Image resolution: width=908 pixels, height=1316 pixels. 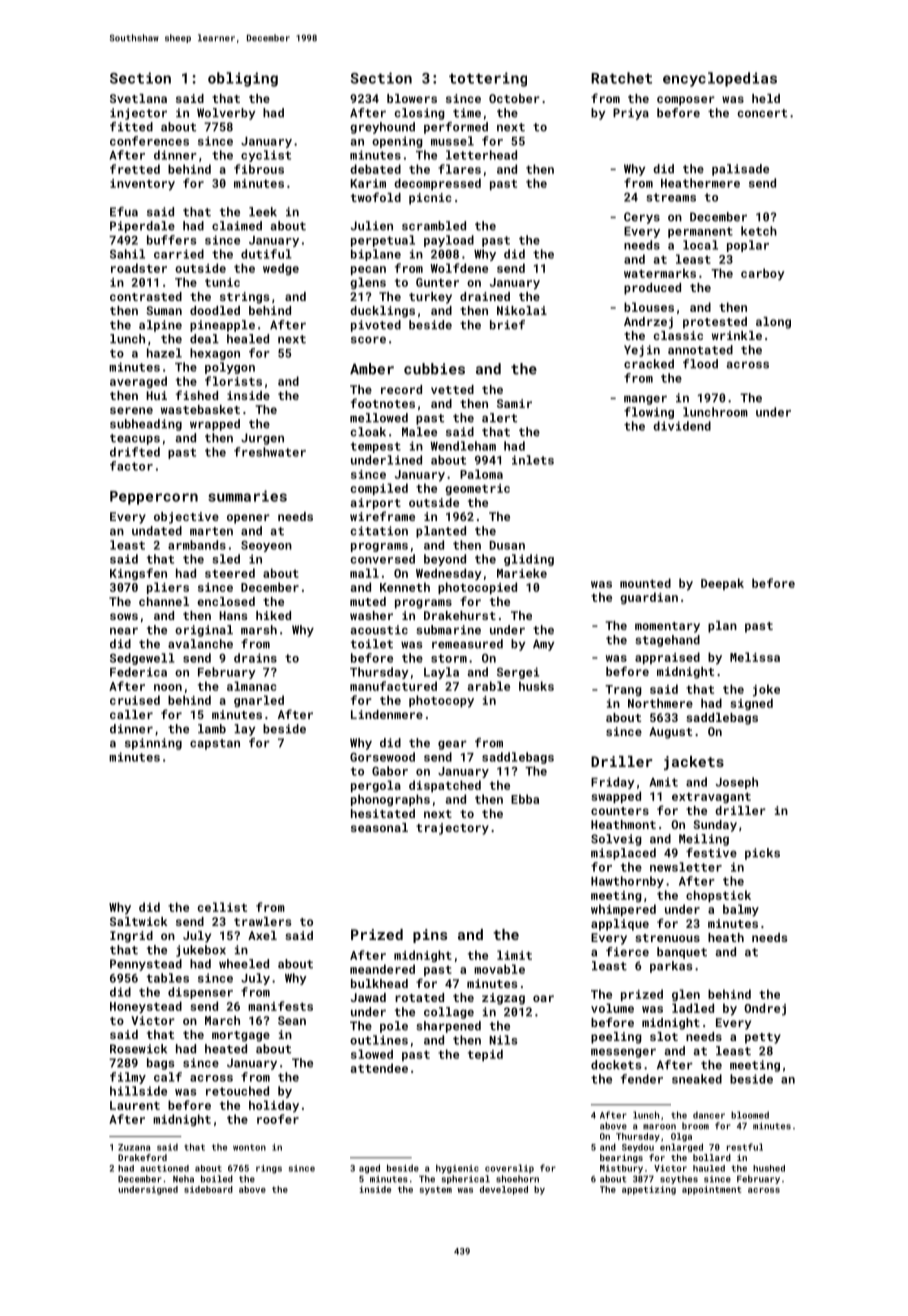 I want to click on volume, so click(x=612, y=1008).
